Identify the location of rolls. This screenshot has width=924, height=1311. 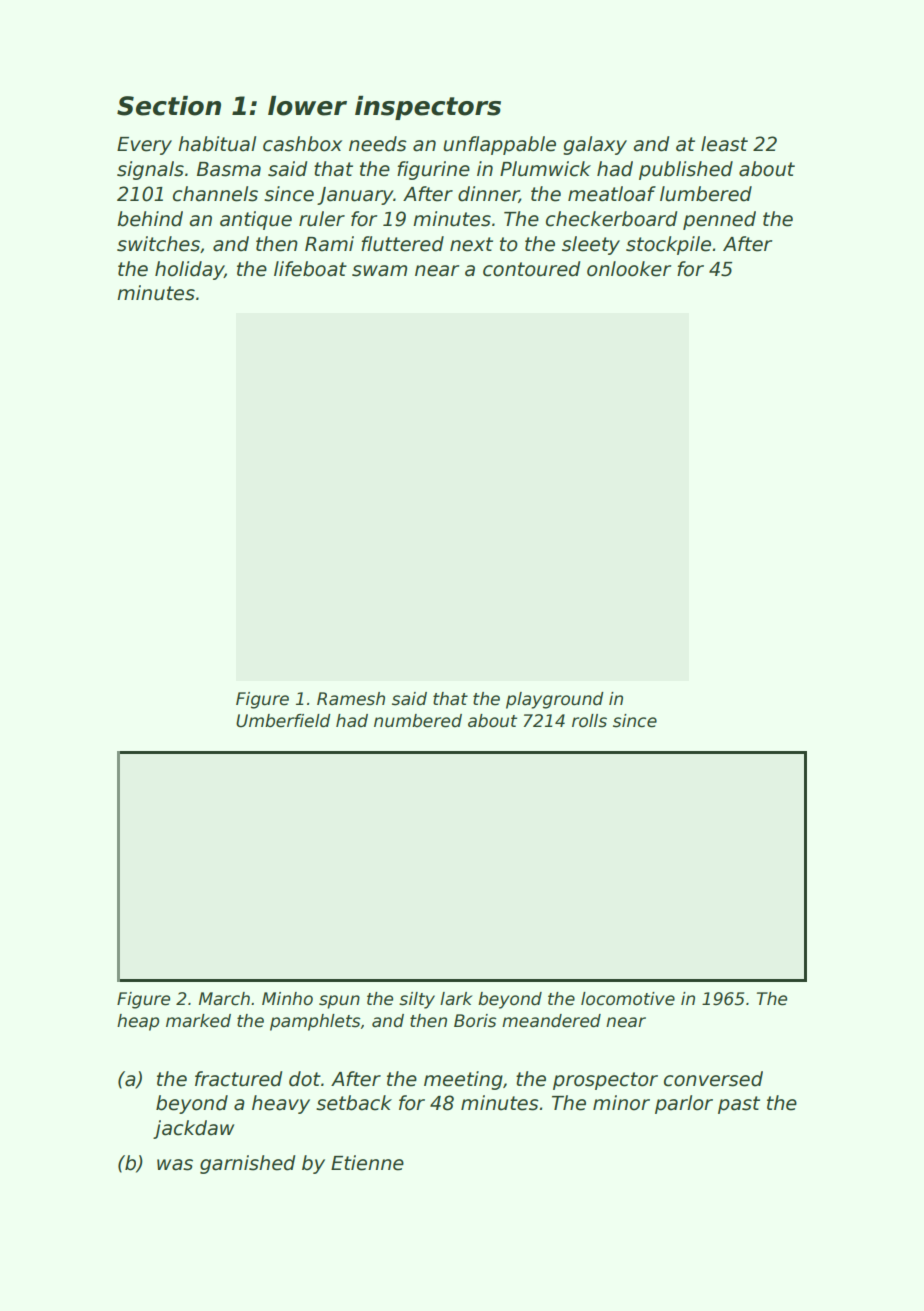
(589, 721).
